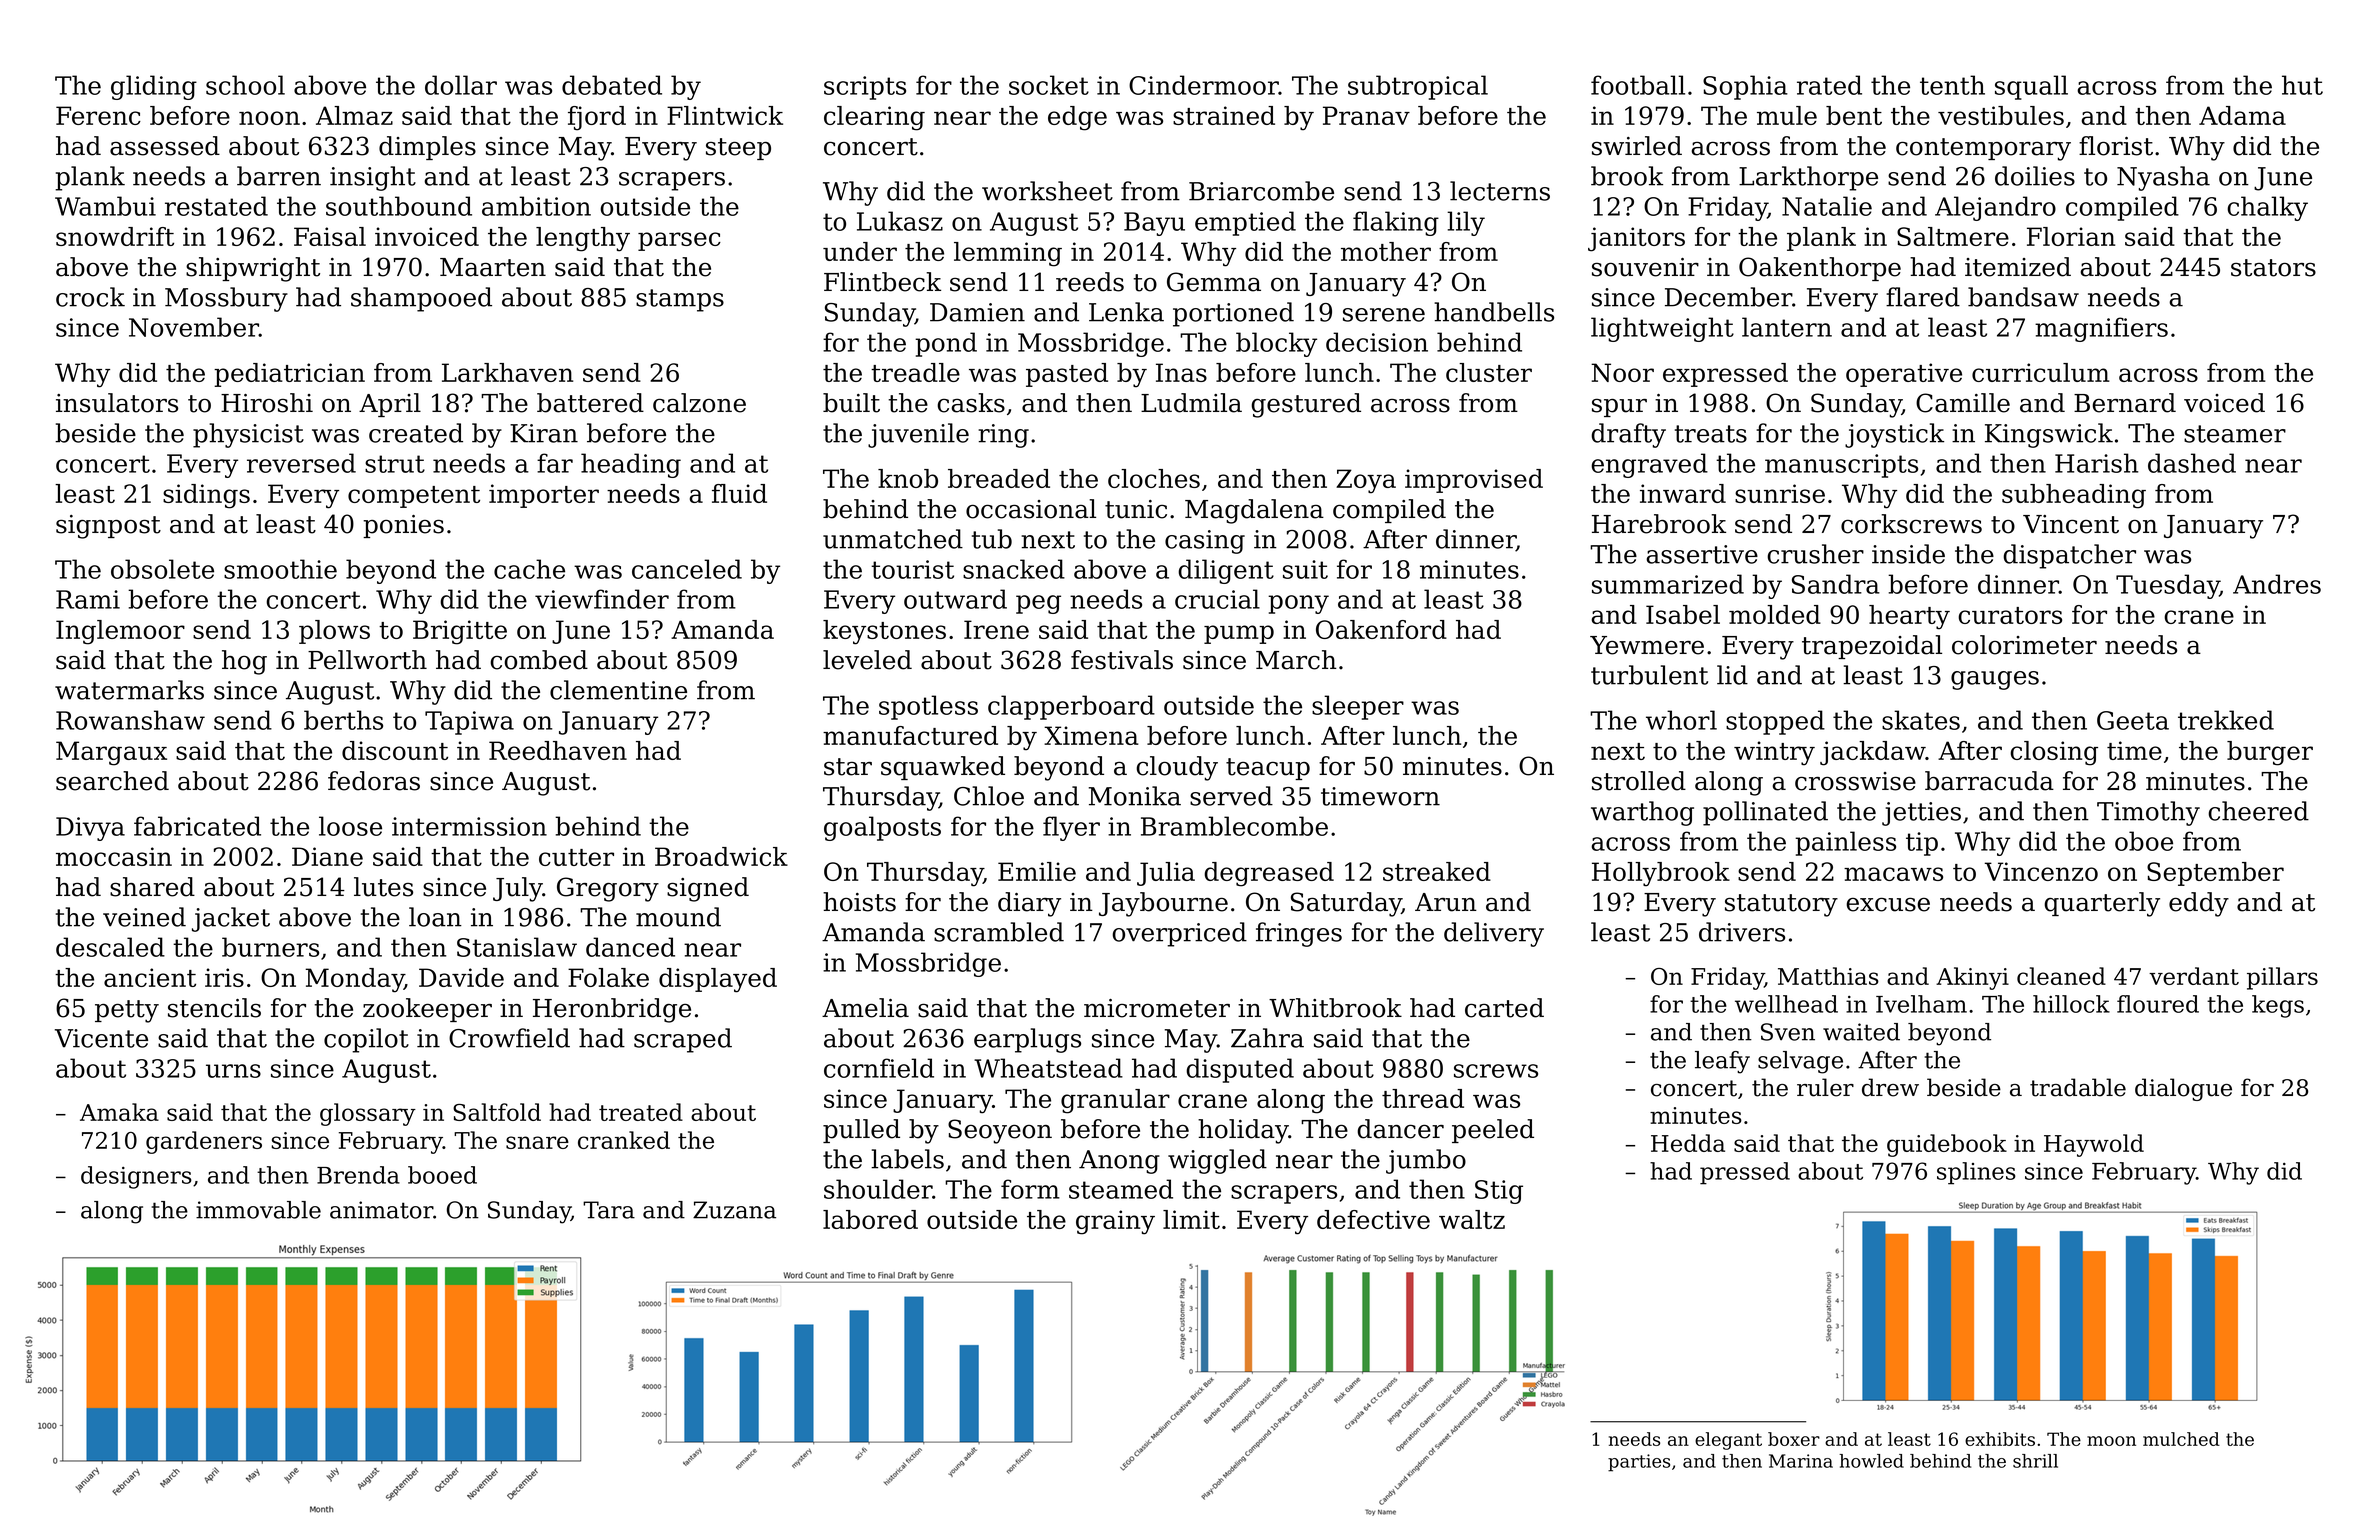 This document has width=2380, height=1540. Describe the element at coordinates (1115, 1222) in the document. I see `grainy` at that location.
